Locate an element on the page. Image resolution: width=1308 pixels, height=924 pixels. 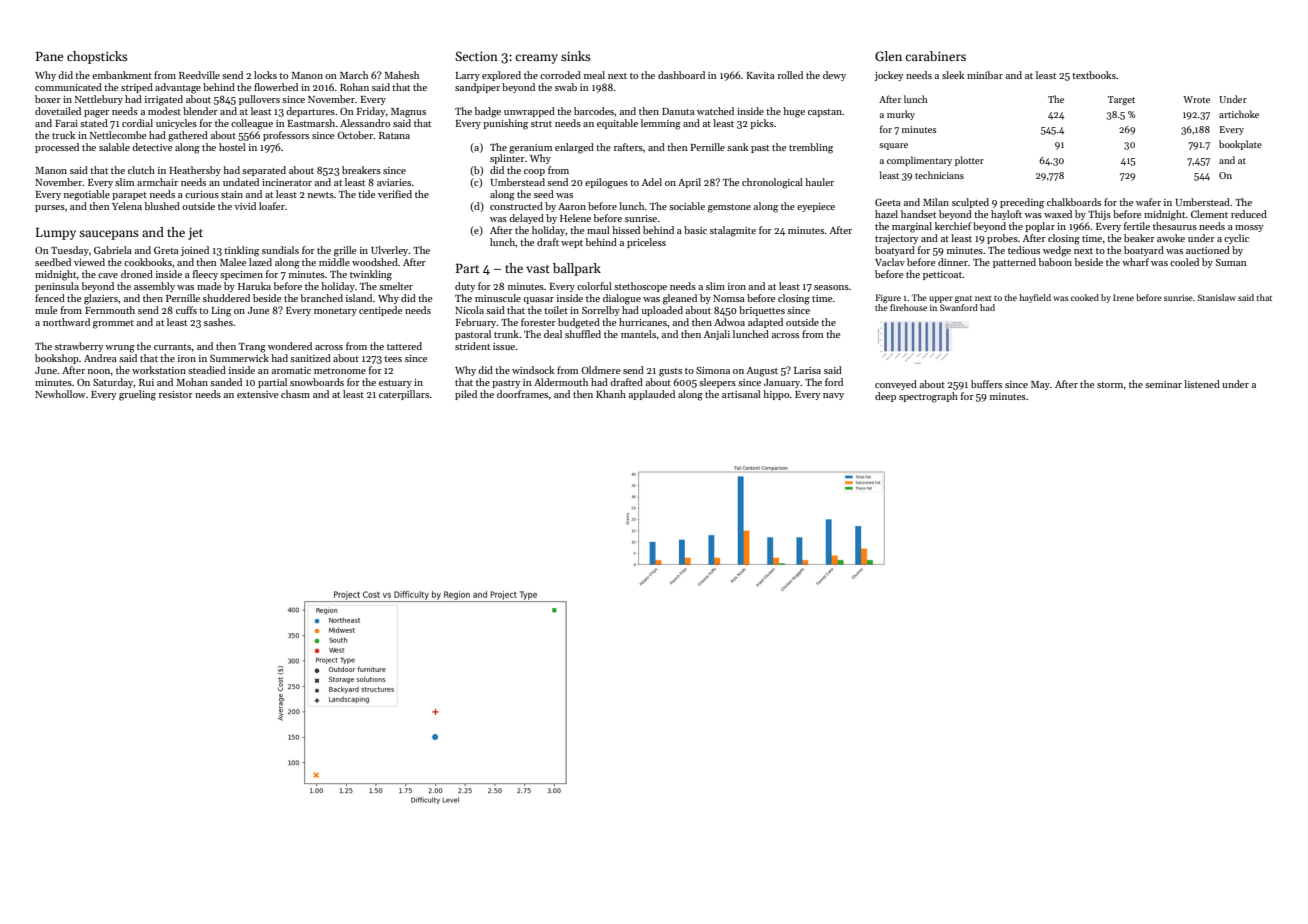
priceless is located at coordinates (646, 243).
